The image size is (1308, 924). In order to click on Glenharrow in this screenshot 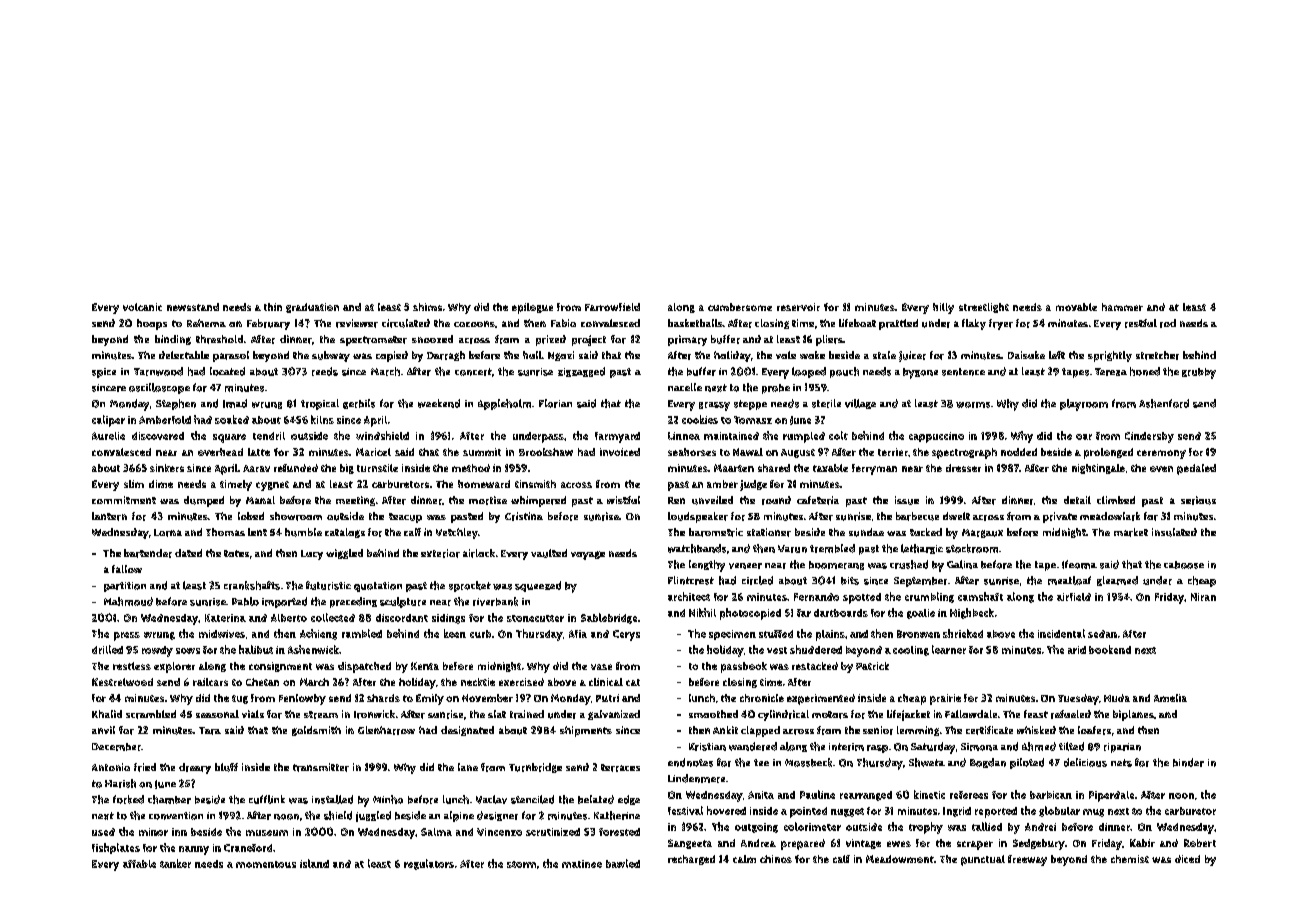, I will do `click(386, 730)`.
